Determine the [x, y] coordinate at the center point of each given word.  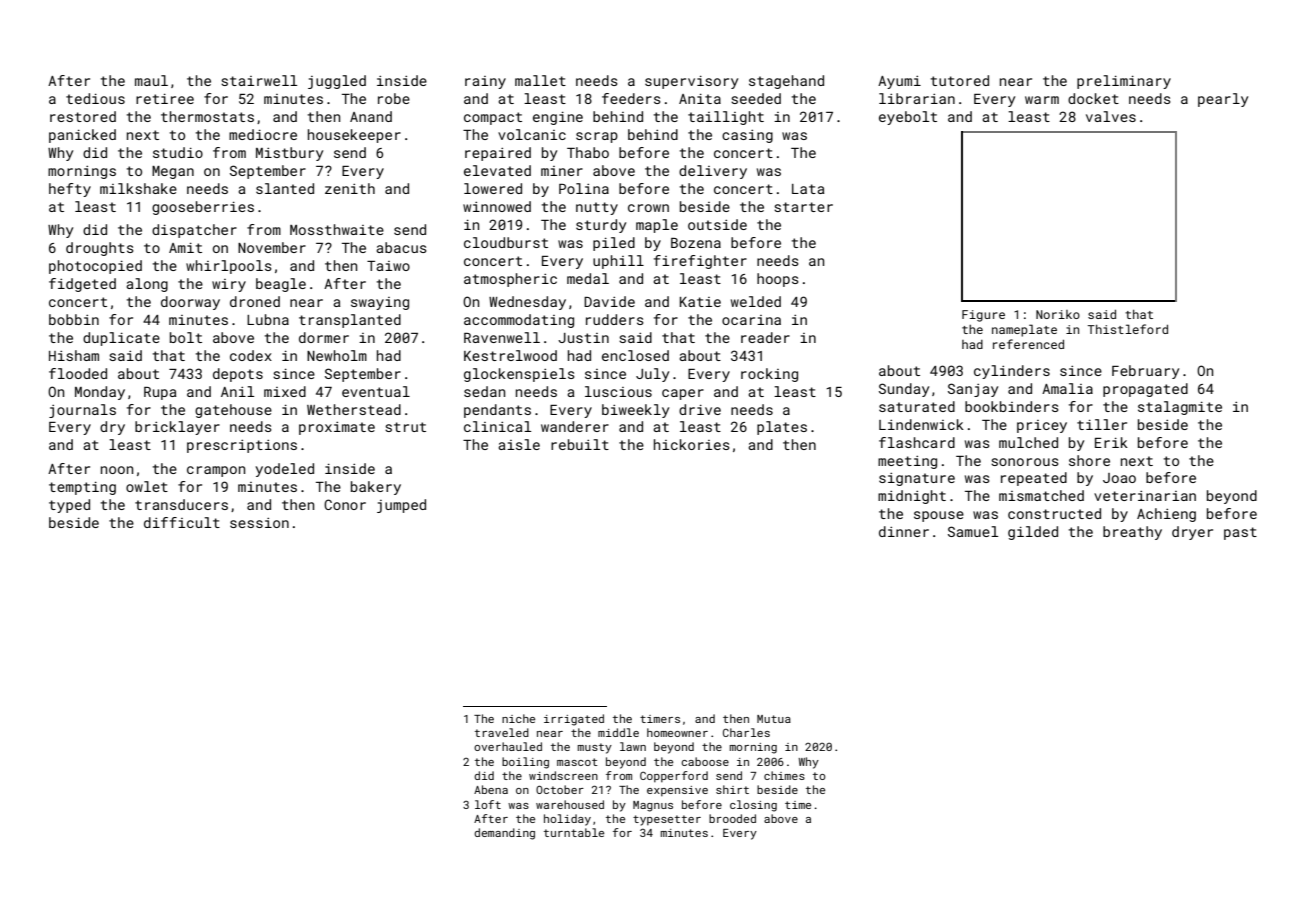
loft [488, 804]
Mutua [774, 719]
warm [1042, 100]
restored [83, 116]
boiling [525, 763]
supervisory [691, 82]
